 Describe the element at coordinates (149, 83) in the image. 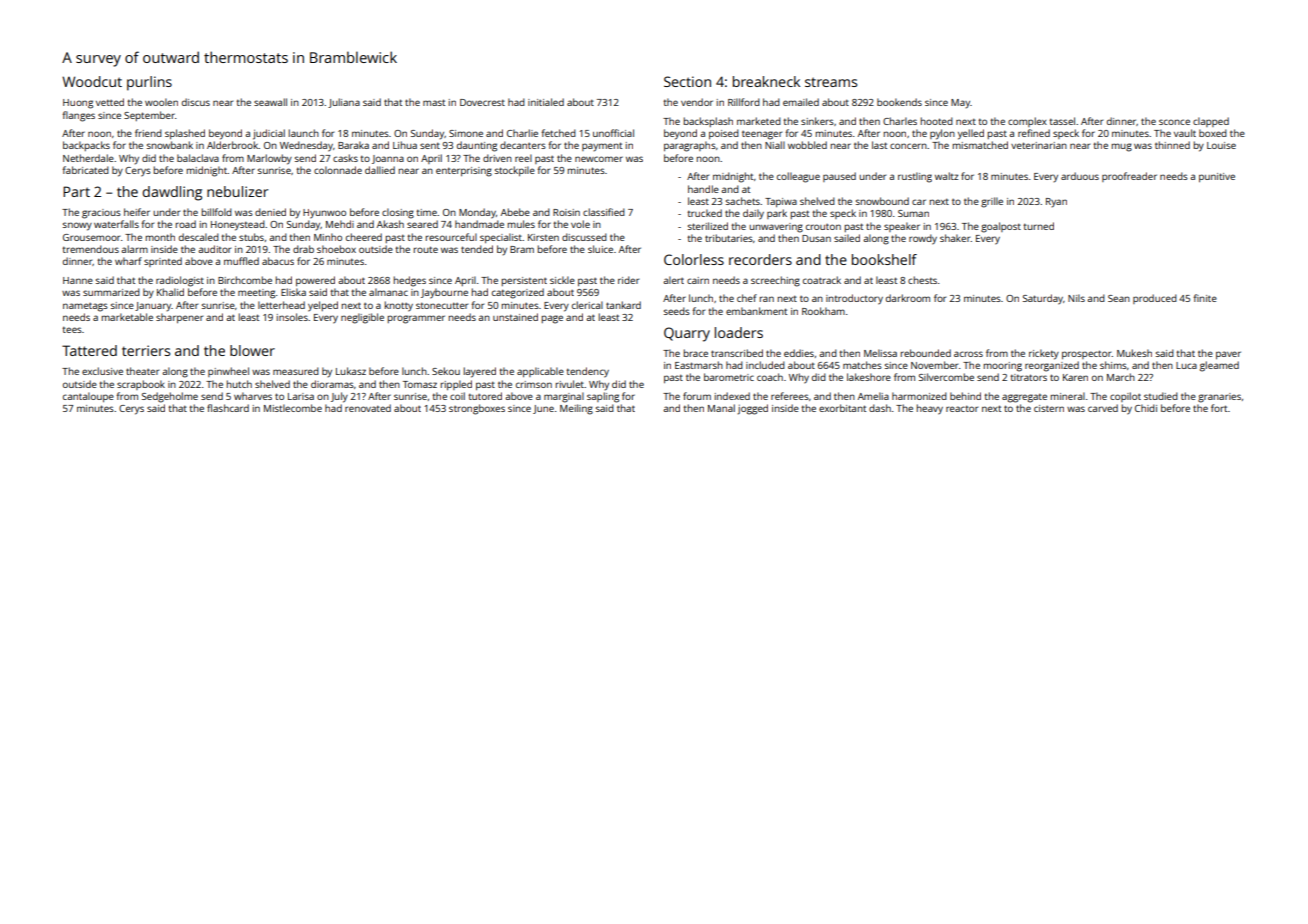

I see `purlins` at that location.
